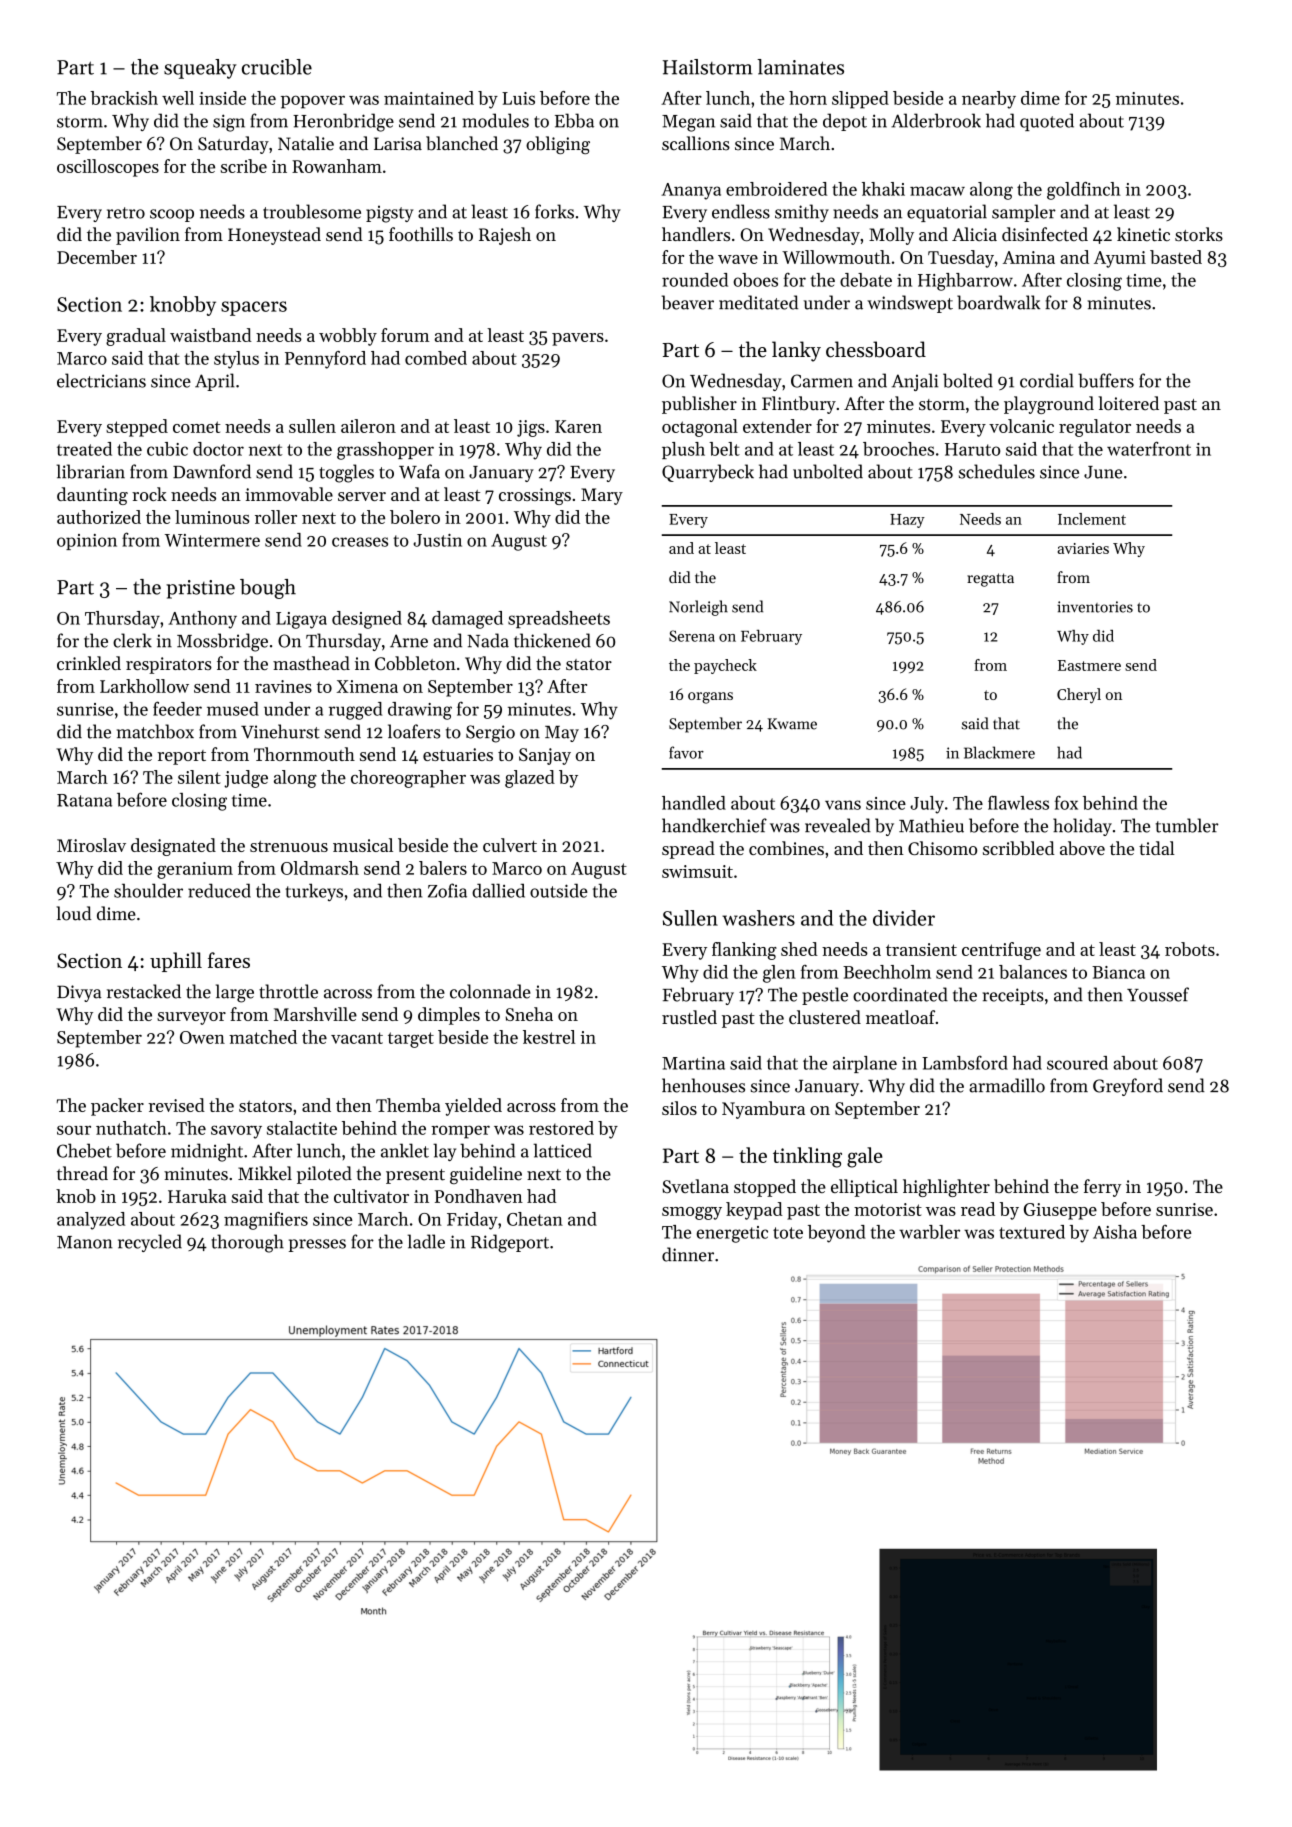 The width and height of the screenshot is (1292, 1827). I want to click on oscilloscopes, so click(108, 168).
